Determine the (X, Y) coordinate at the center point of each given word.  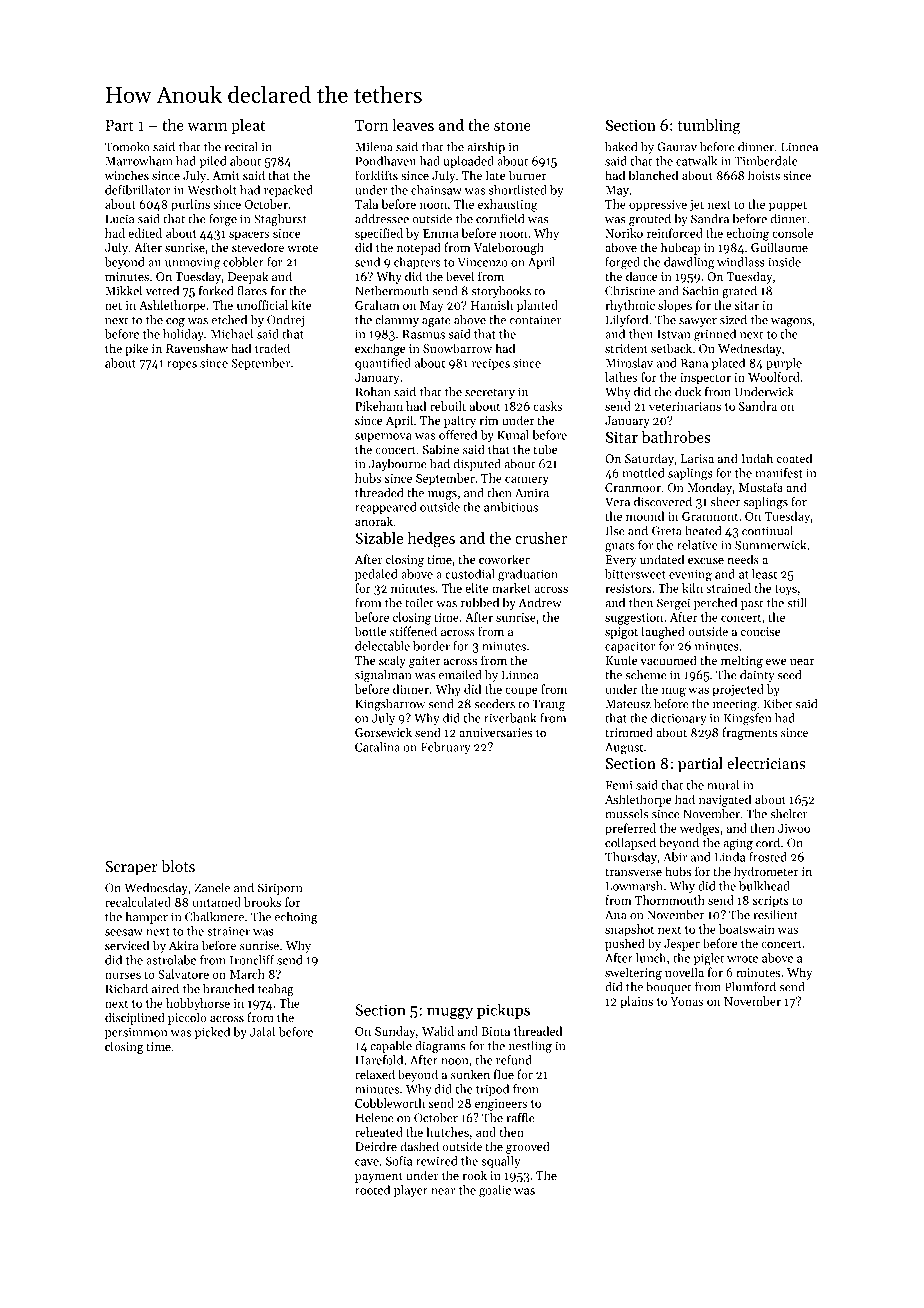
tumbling (709, 127)
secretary (490, 394)
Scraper (131, 868)
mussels (626, 814)
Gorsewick (383, 732)
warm (207, 127)
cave (367, 1162)
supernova (383, 437)
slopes (675, 306)
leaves (413, 125)
